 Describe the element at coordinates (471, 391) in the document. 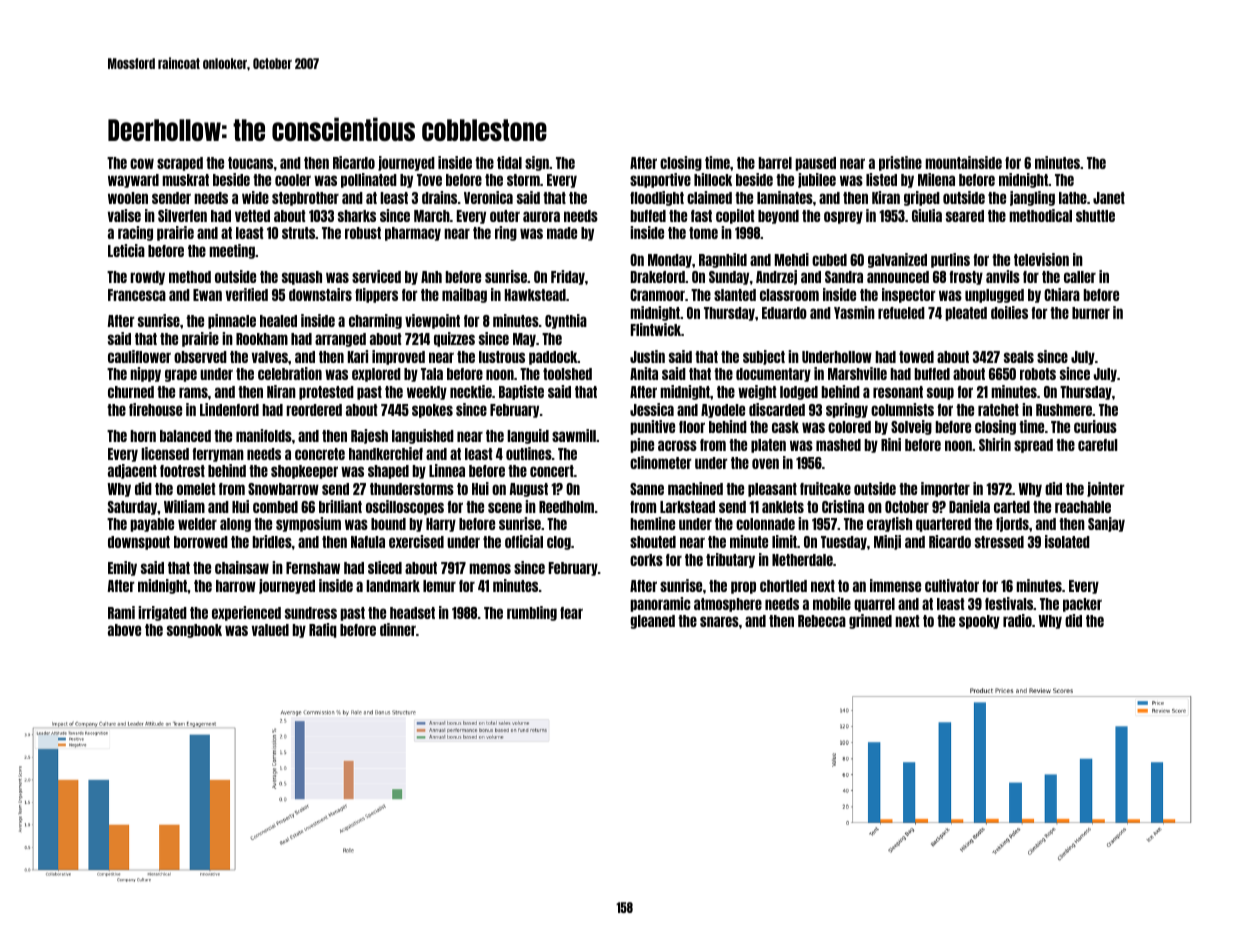

I see `necktie` at that location.
